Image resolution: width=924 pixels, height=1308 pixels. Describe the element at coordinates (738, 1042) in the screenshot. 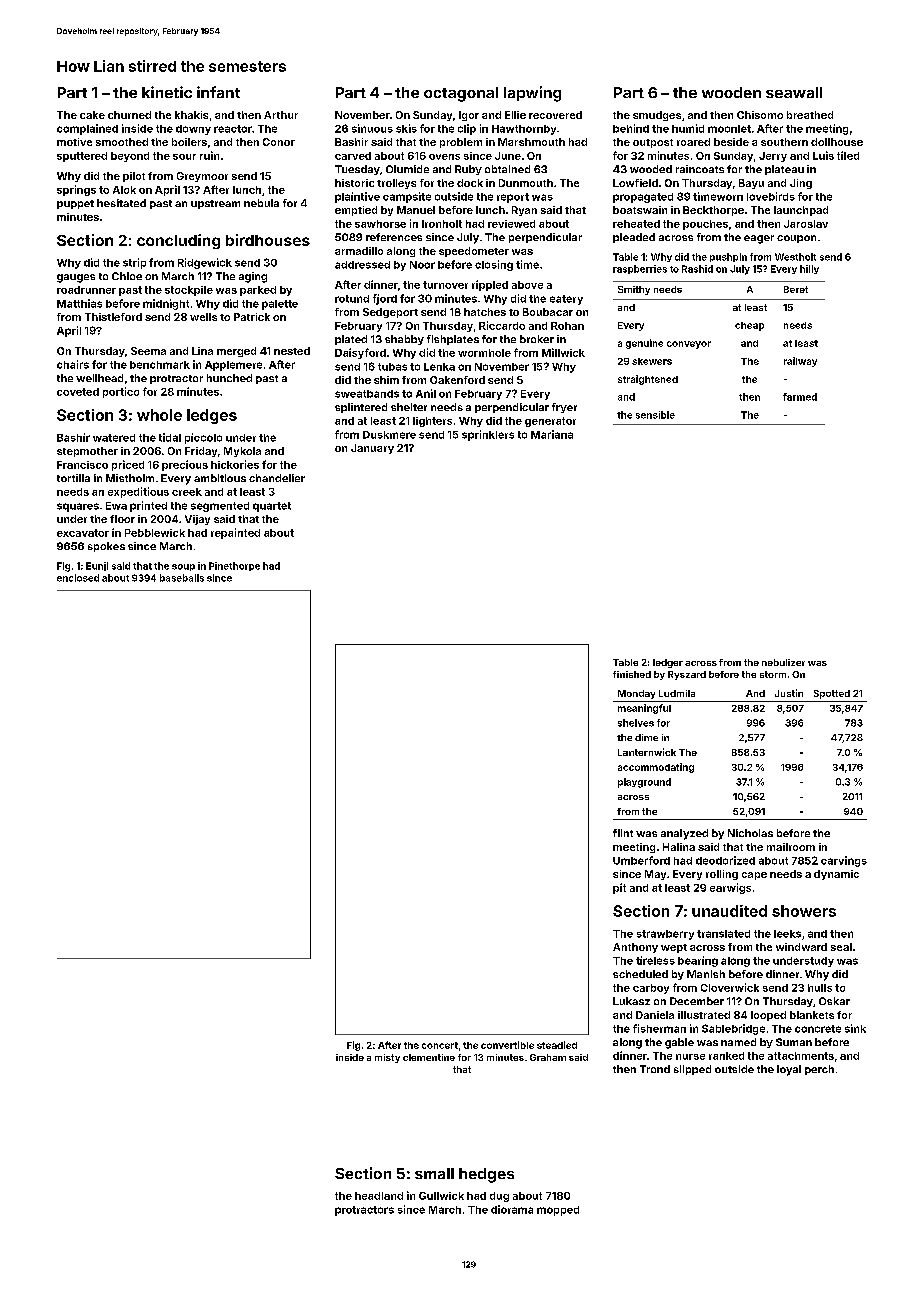

I see `named` at that location.
